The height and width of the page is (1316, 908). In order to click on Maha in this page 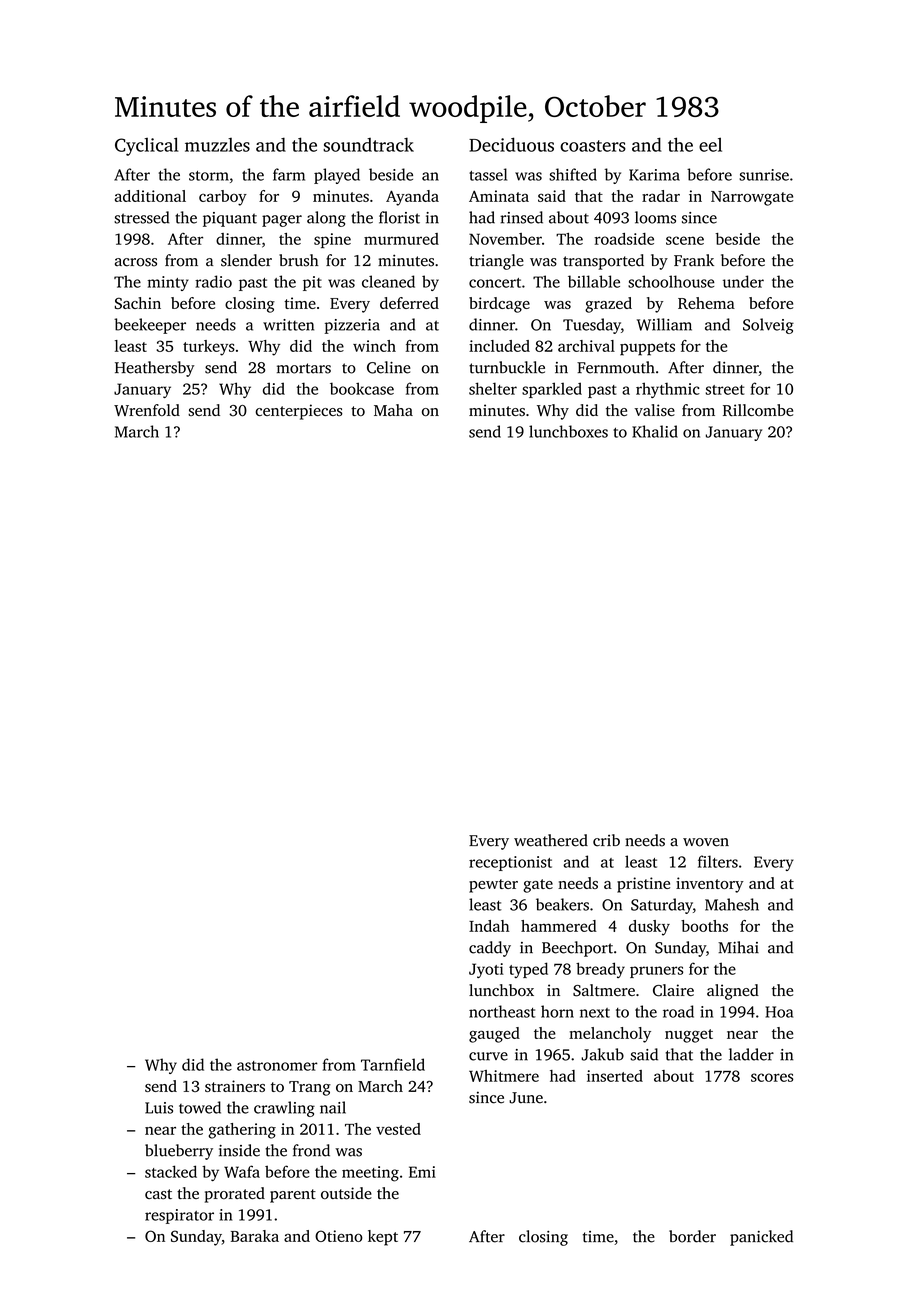, I will do `click(393, 410)`.
